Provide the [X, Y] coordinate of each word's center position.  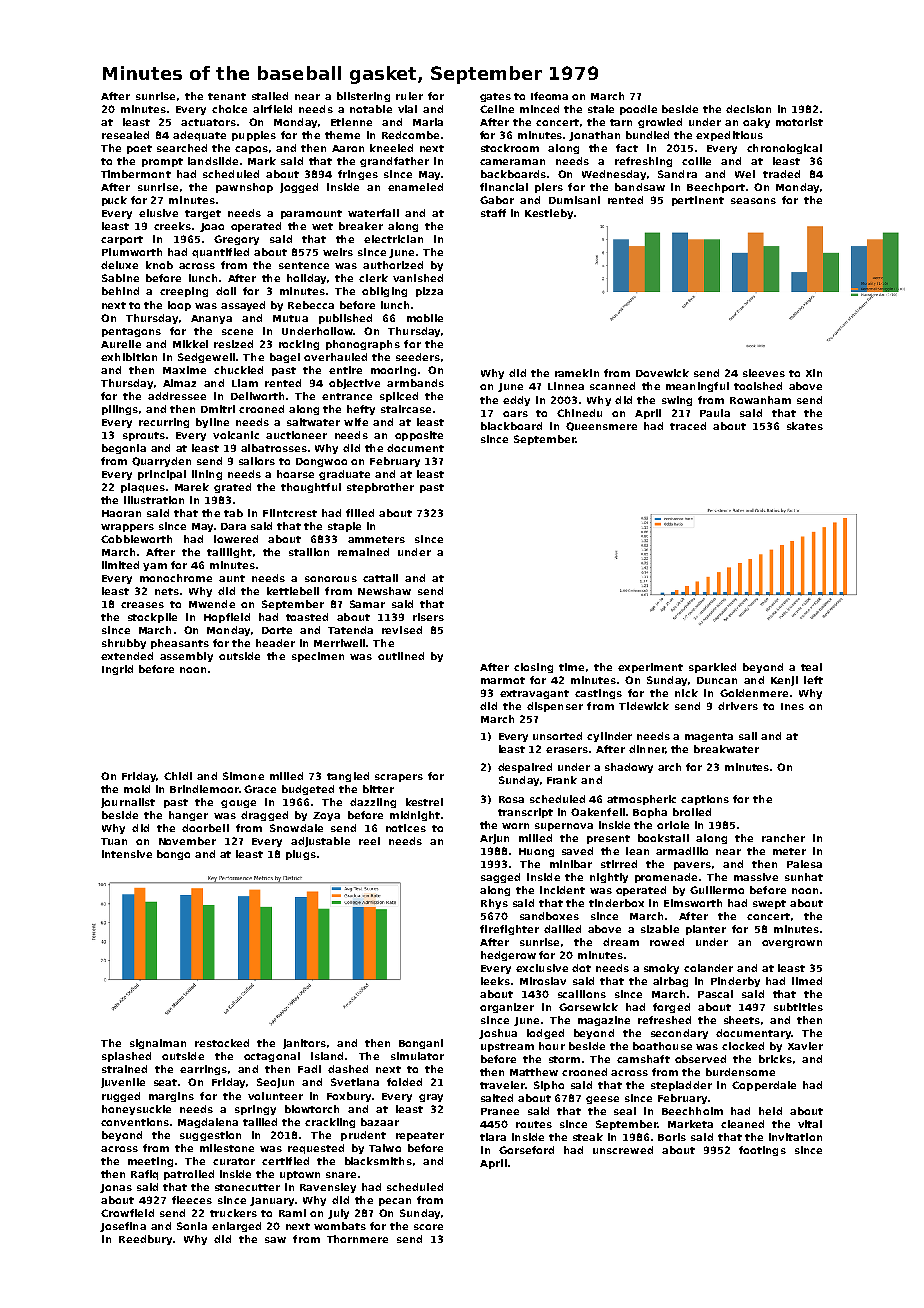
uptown [300, 1175]
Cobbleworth [136, 539]
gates [495, 97]
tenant [227, 96]
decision [748, 109]
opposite [419, 436]
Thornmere [357, 1239]
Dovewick [662, 373]
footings [762, 1151]
